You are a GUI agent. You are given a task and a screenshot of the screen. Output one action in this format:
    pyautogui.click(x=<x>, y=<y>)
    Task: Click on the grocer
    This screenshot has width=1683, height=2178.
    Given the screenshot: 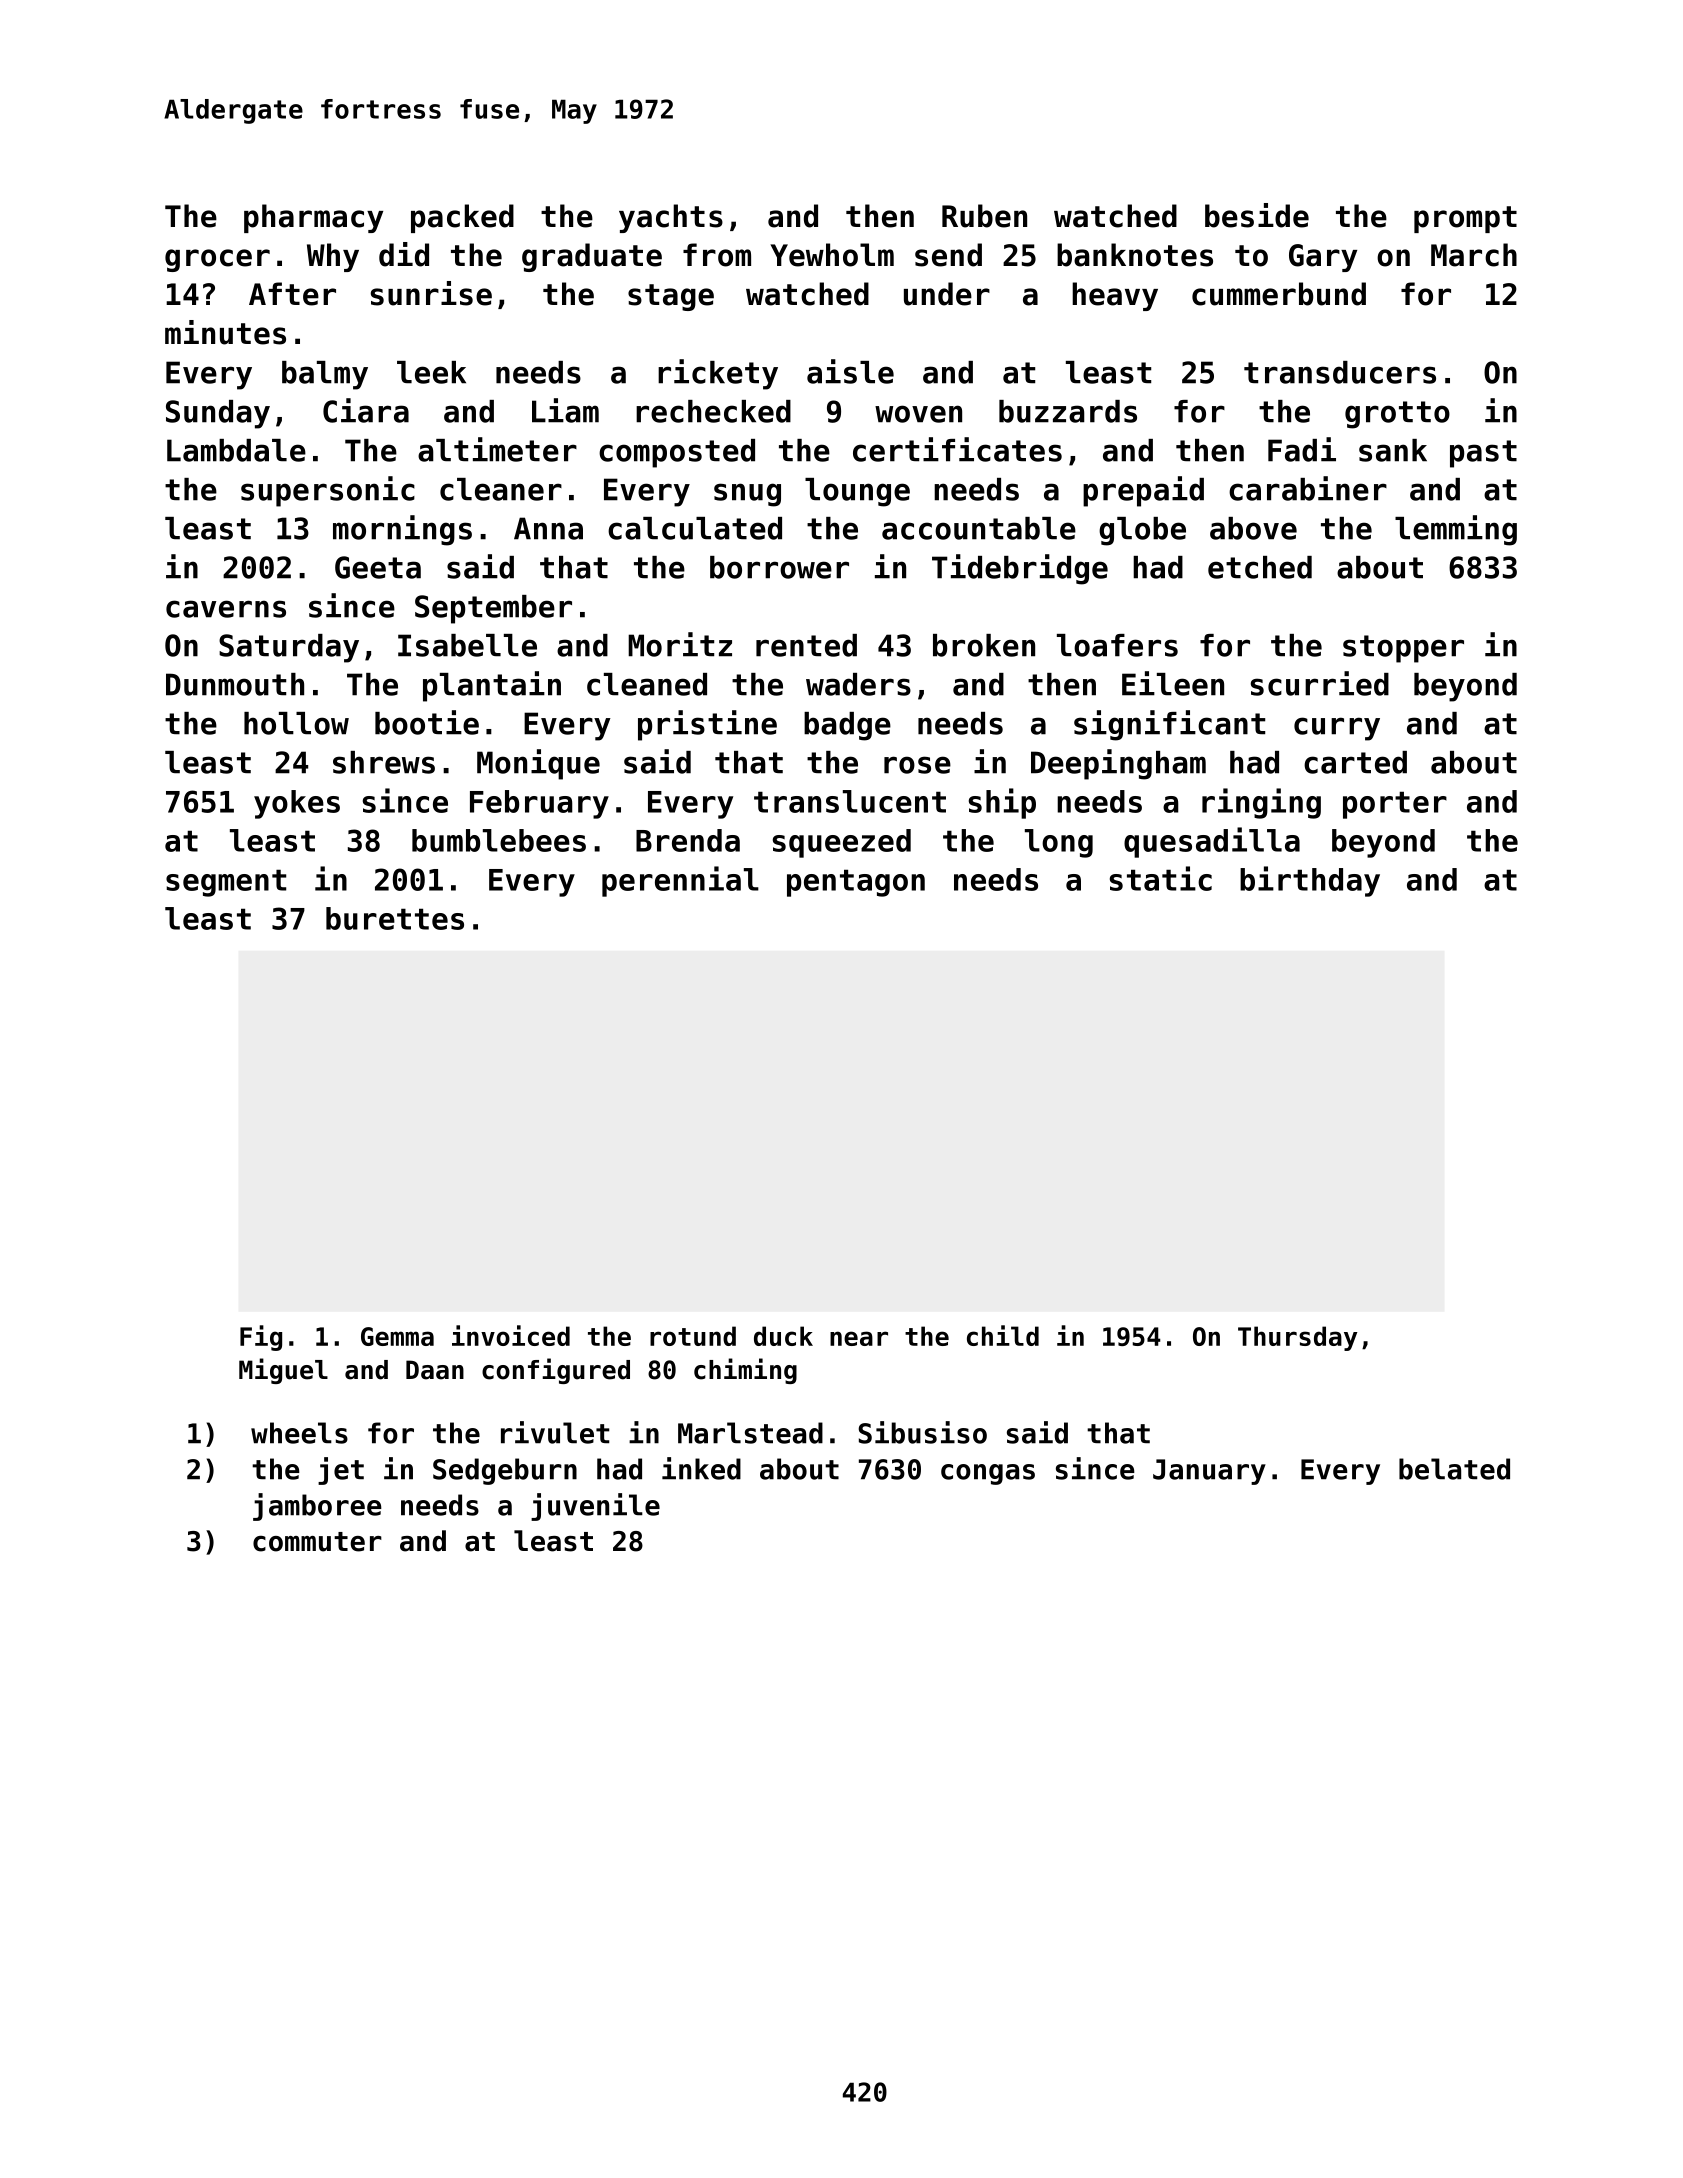 What is the action you would take?
    pyautogui.click(x=217, y=260)
